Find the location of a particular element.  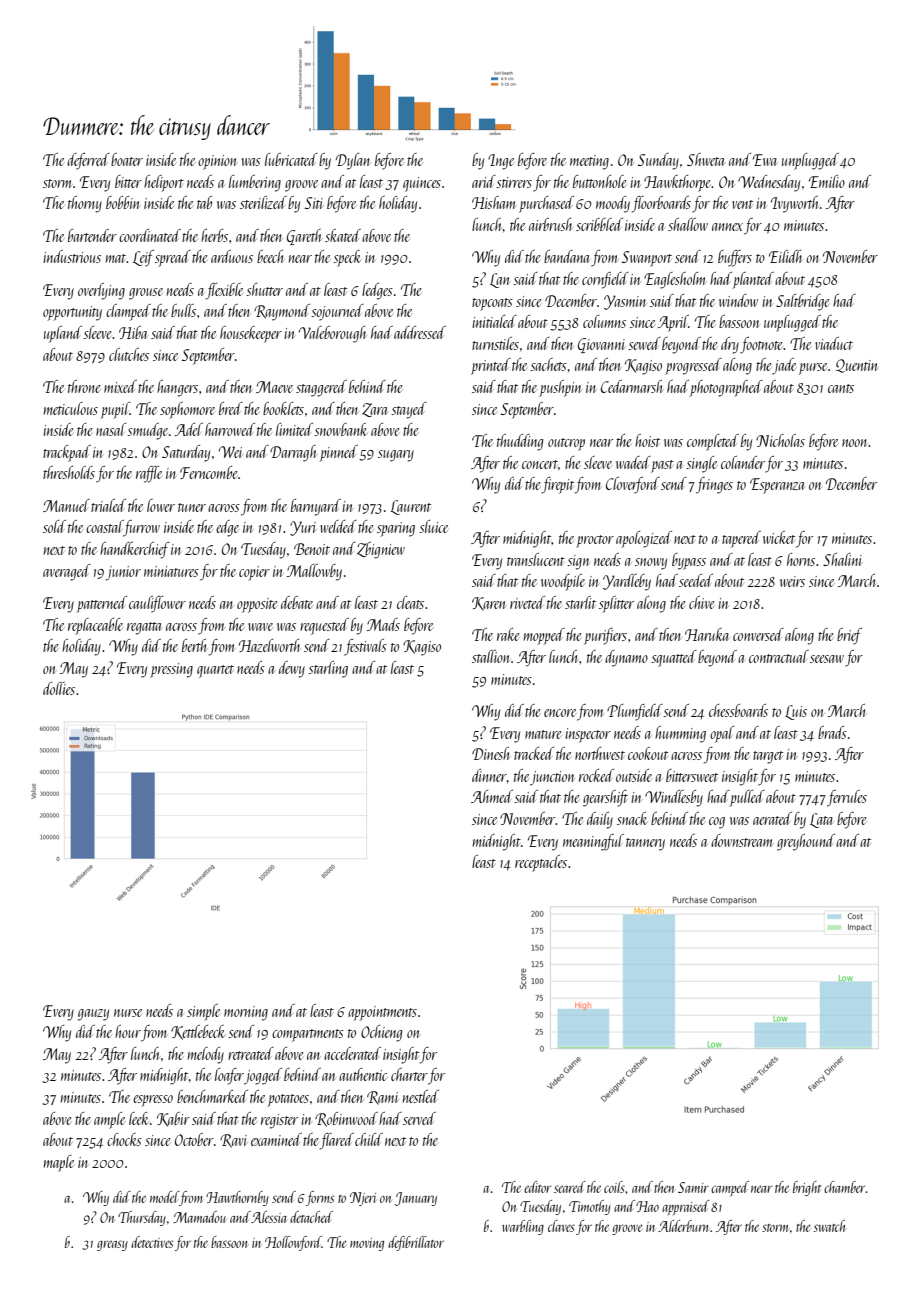

coordinated is located at coordinates (150, 235).
